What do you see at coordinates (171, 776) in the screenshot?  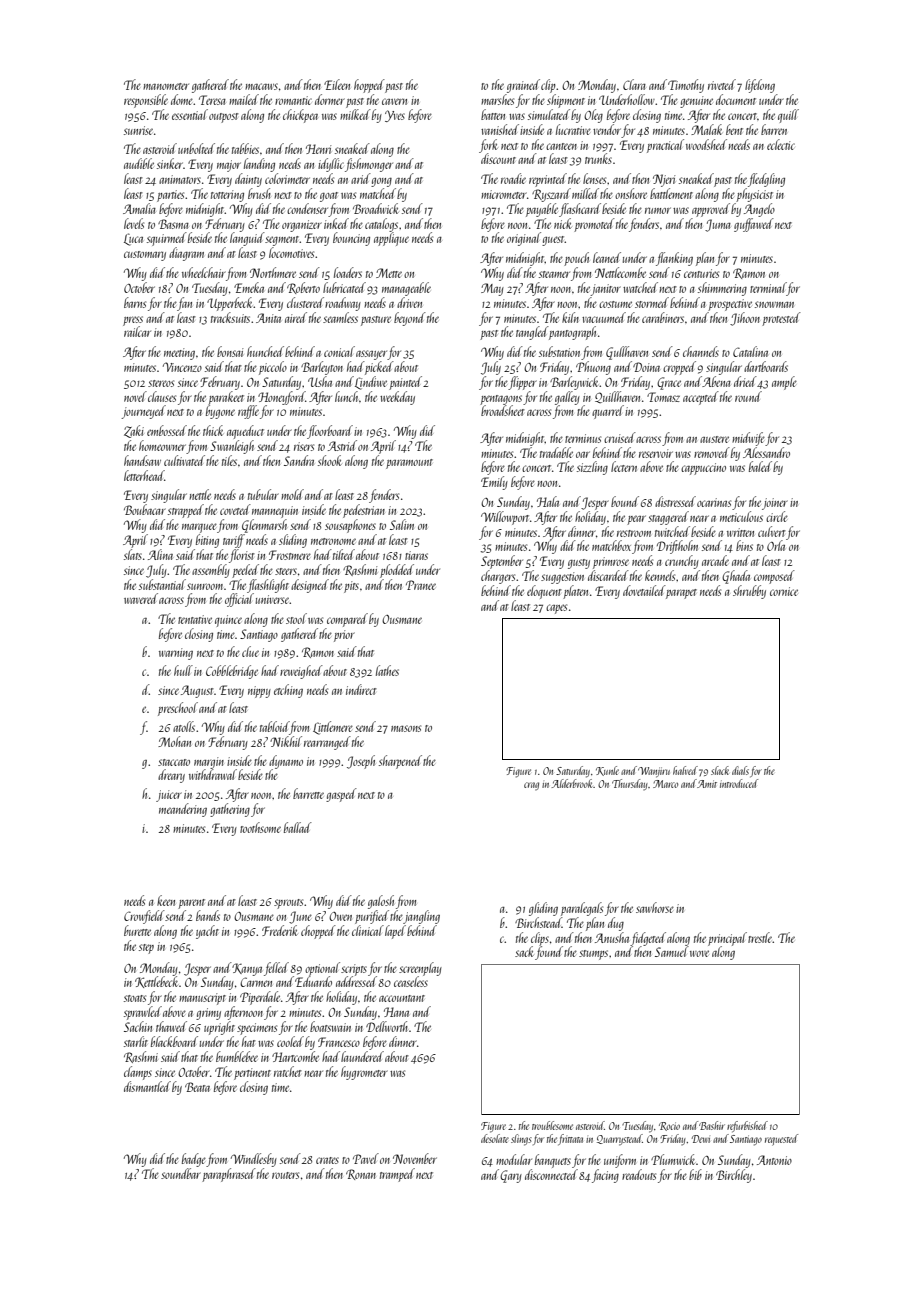 I see `dreary` at bounding box center [171, 776].
